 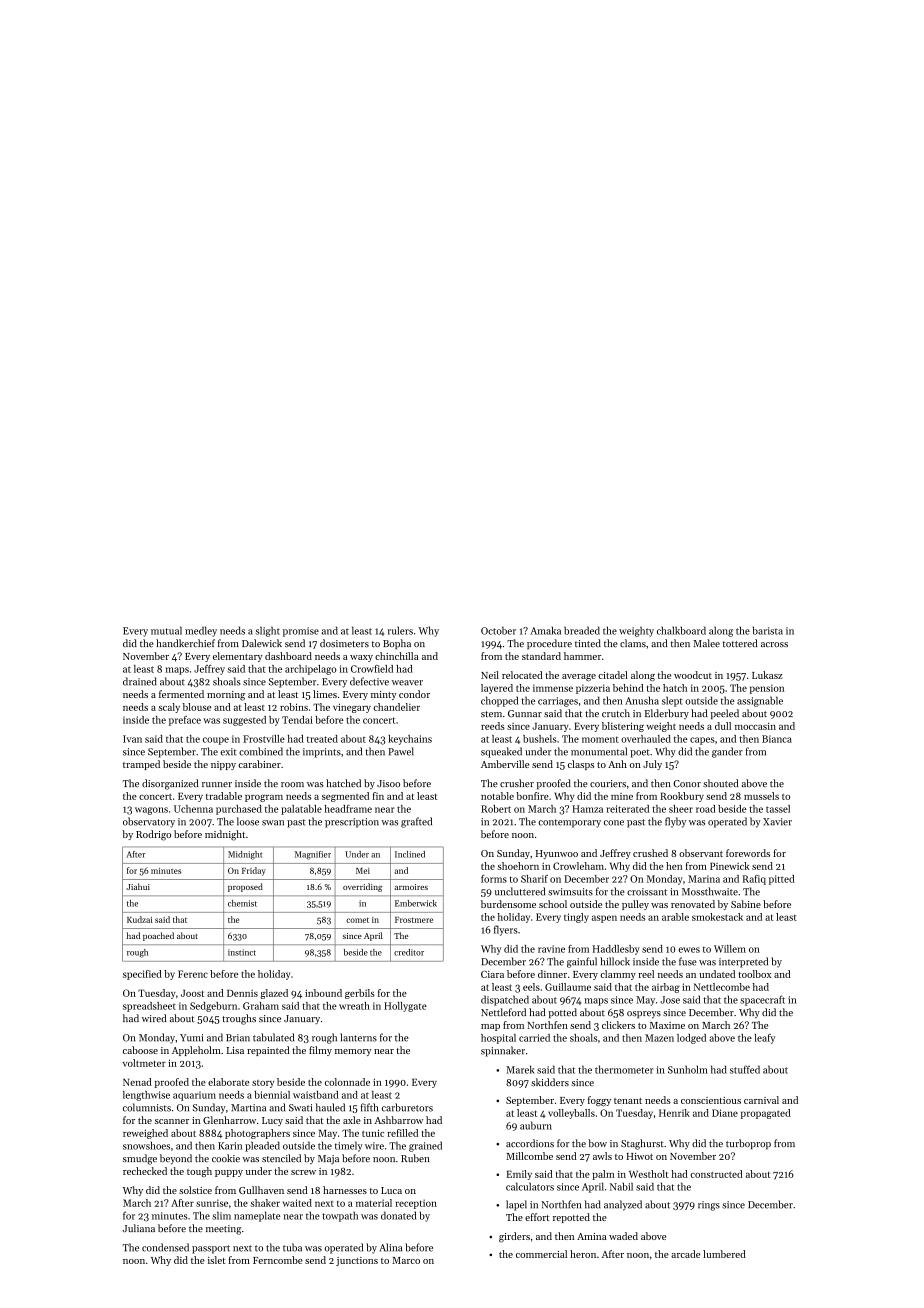 What do you see at coordinates (245, 887) in the image?
I see `proposed` at bounding box center [245, 887].
